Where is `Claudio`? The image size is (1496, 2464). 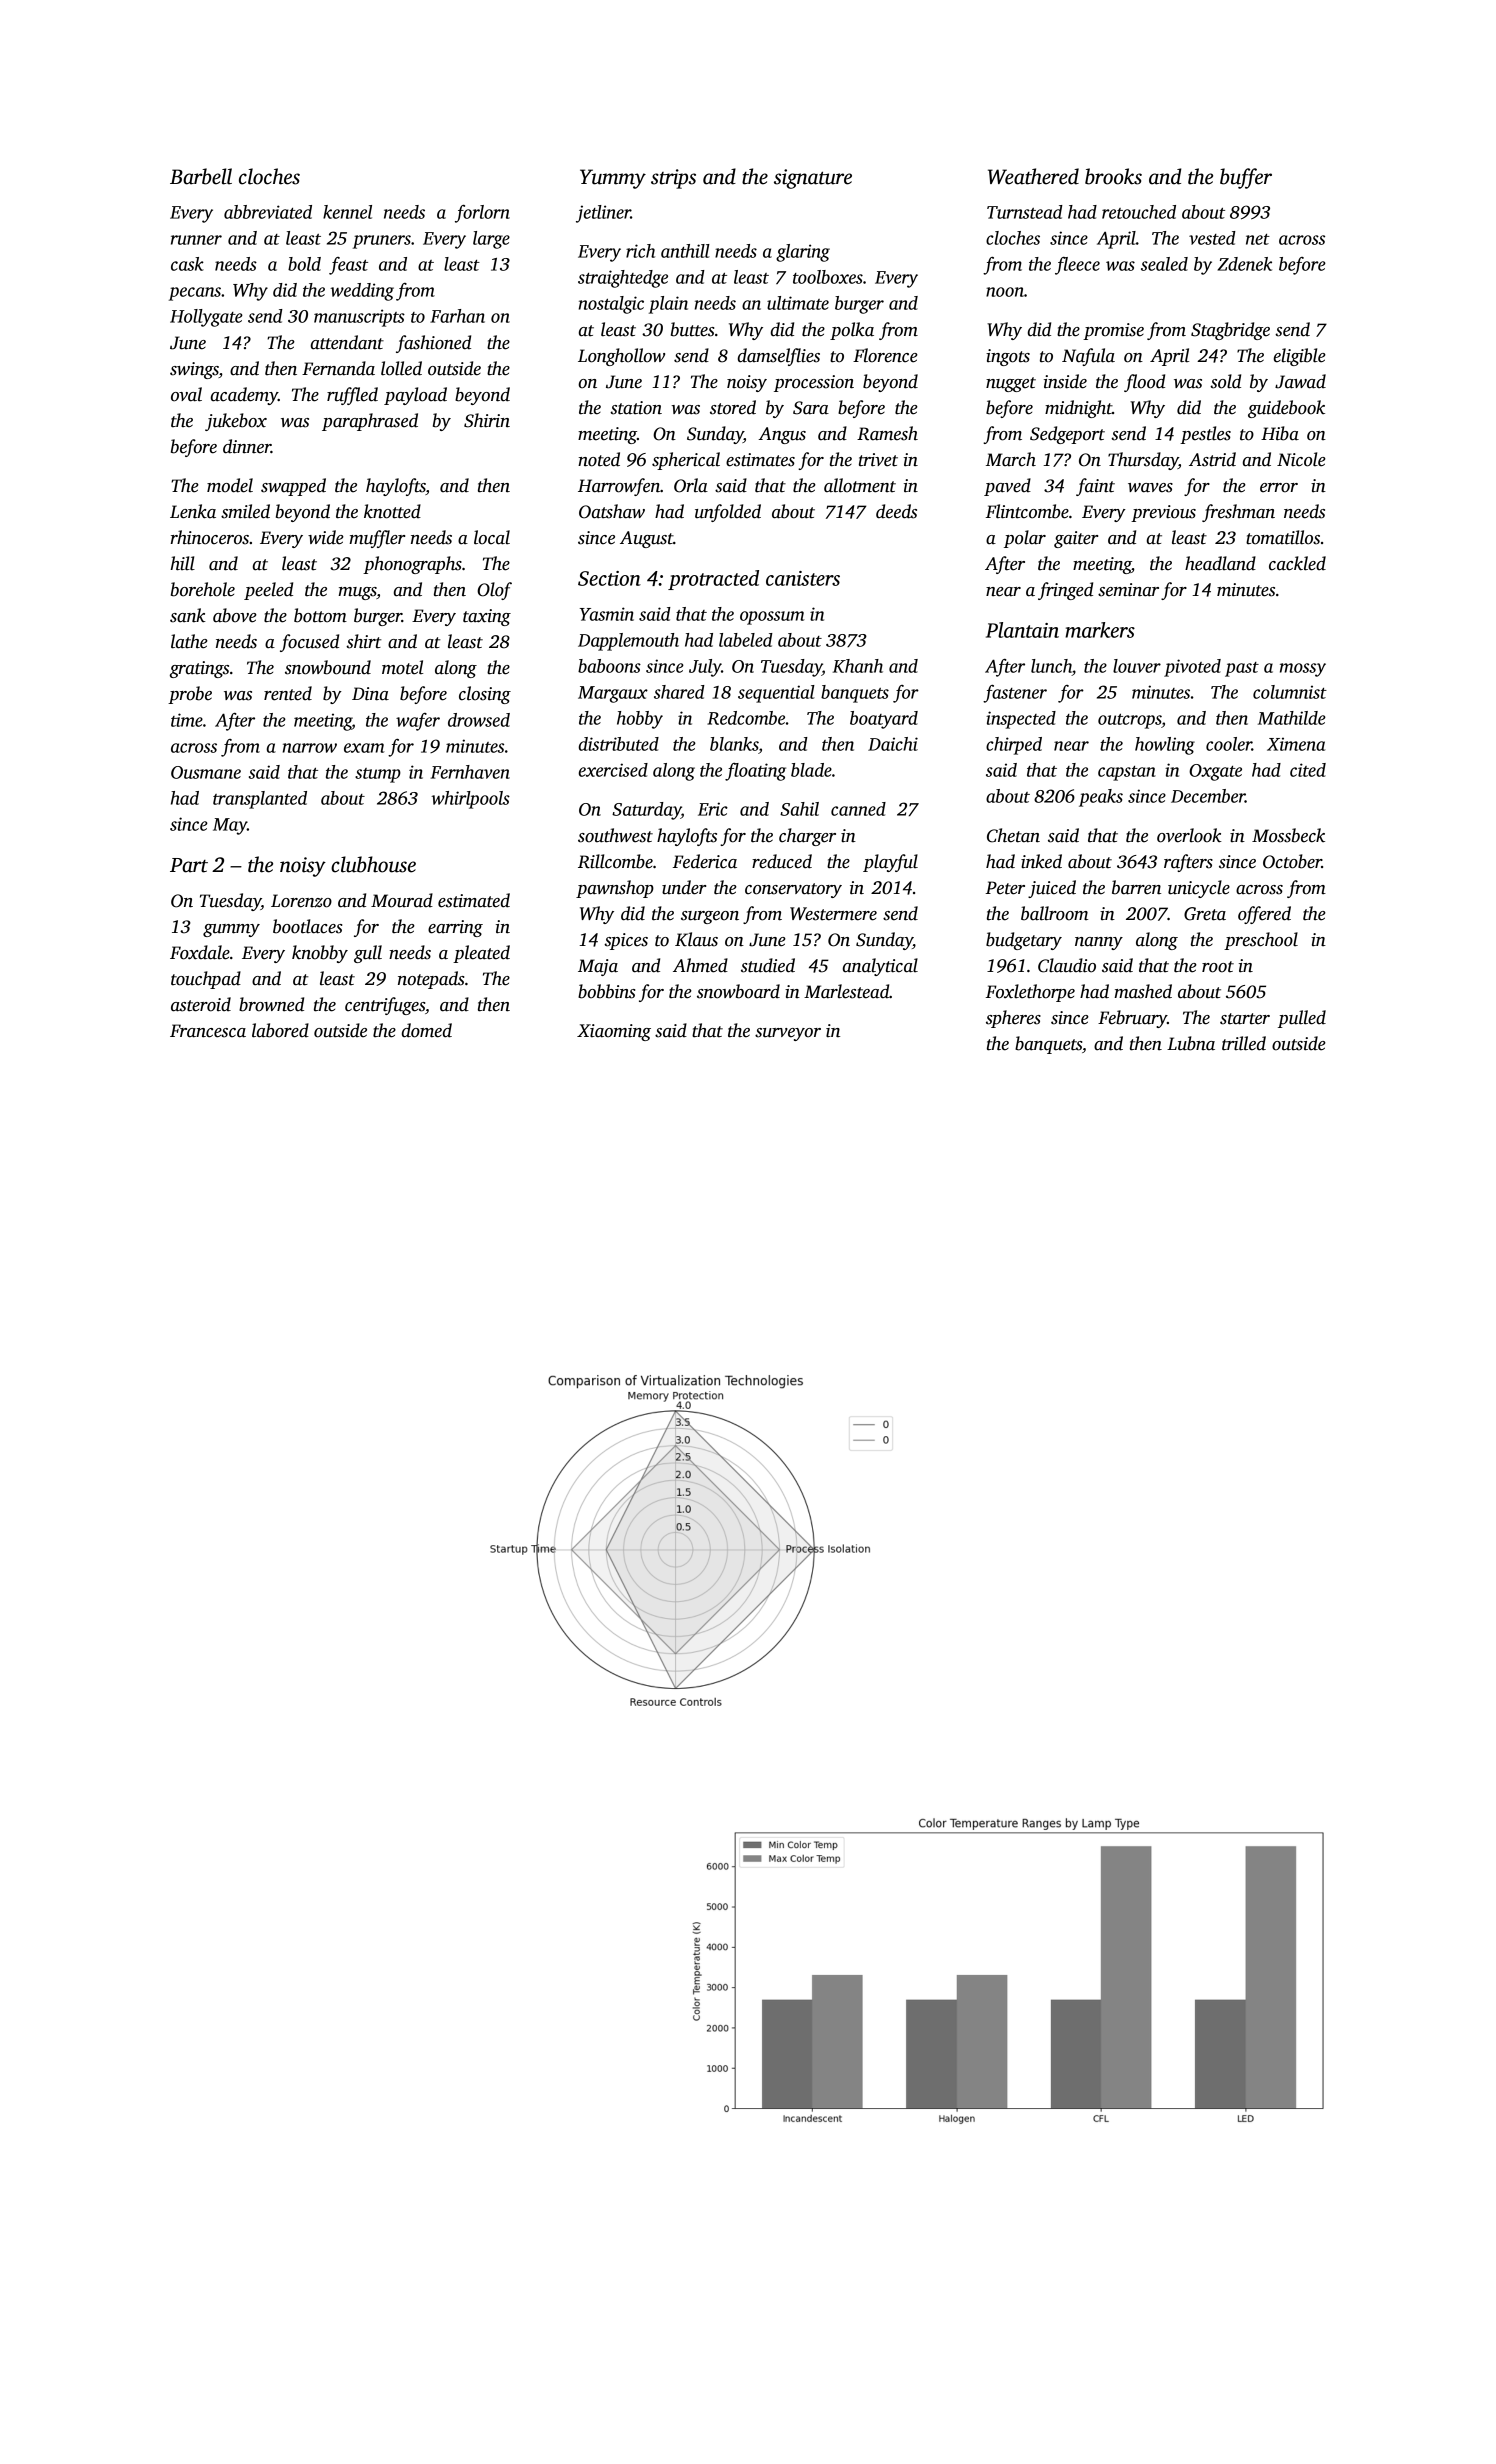 Claudio is located at coordinates (1067, 965).
